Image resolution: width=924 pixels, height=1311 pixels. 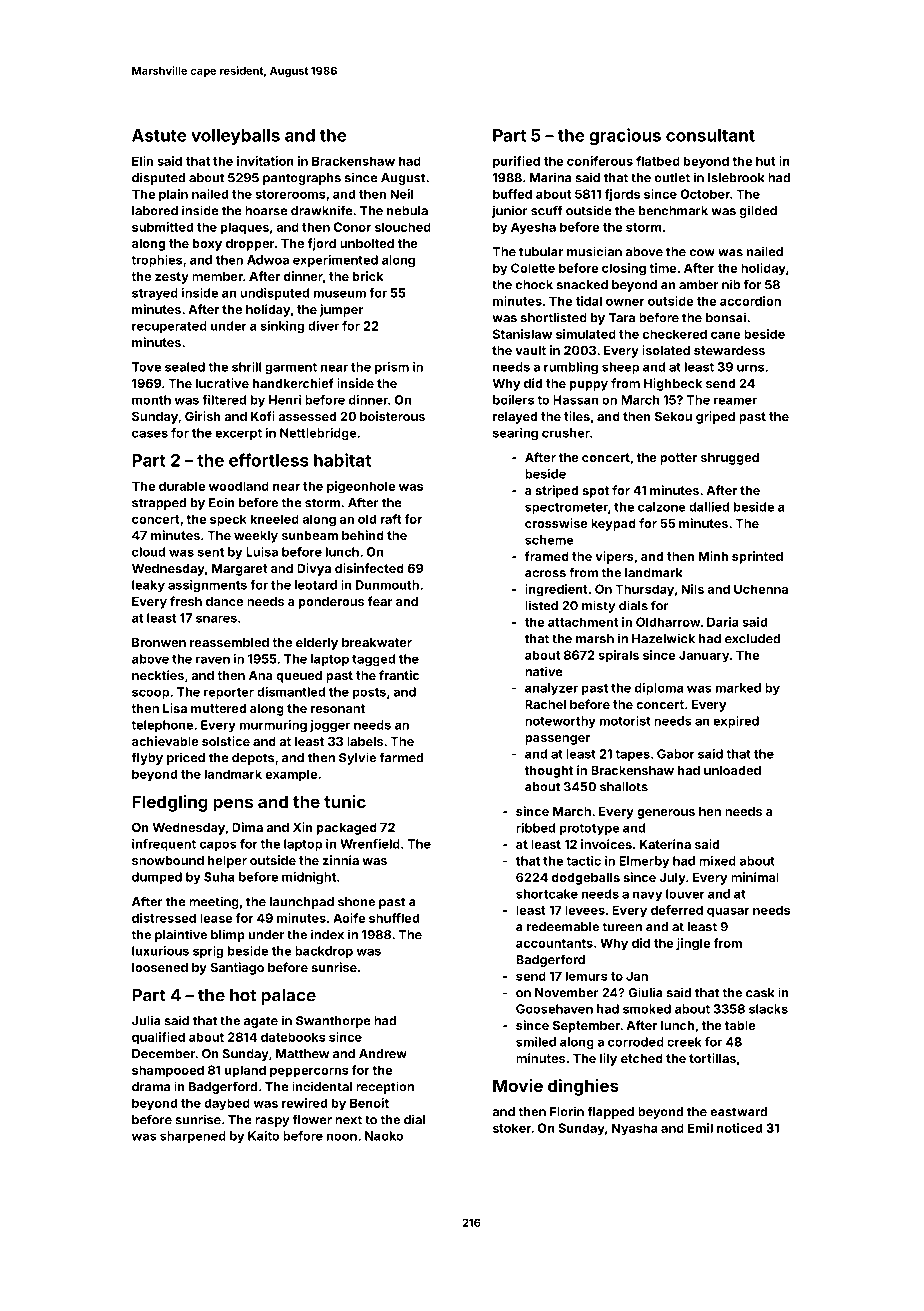 I want to click on sharpened, so click(x=193, y=1137).
